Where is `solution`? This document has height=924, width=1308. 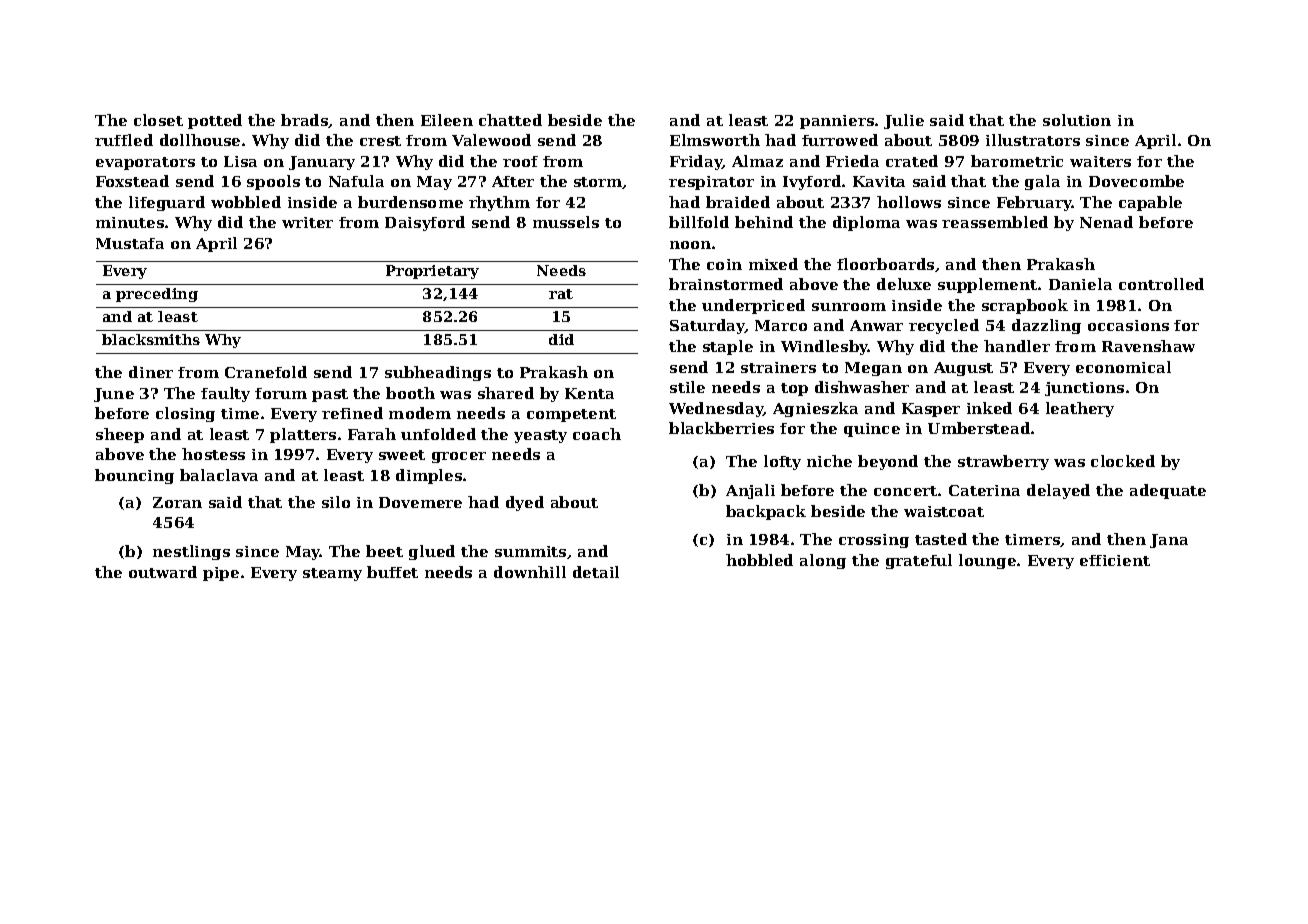 solution is located at coordinates (1077, 120).
